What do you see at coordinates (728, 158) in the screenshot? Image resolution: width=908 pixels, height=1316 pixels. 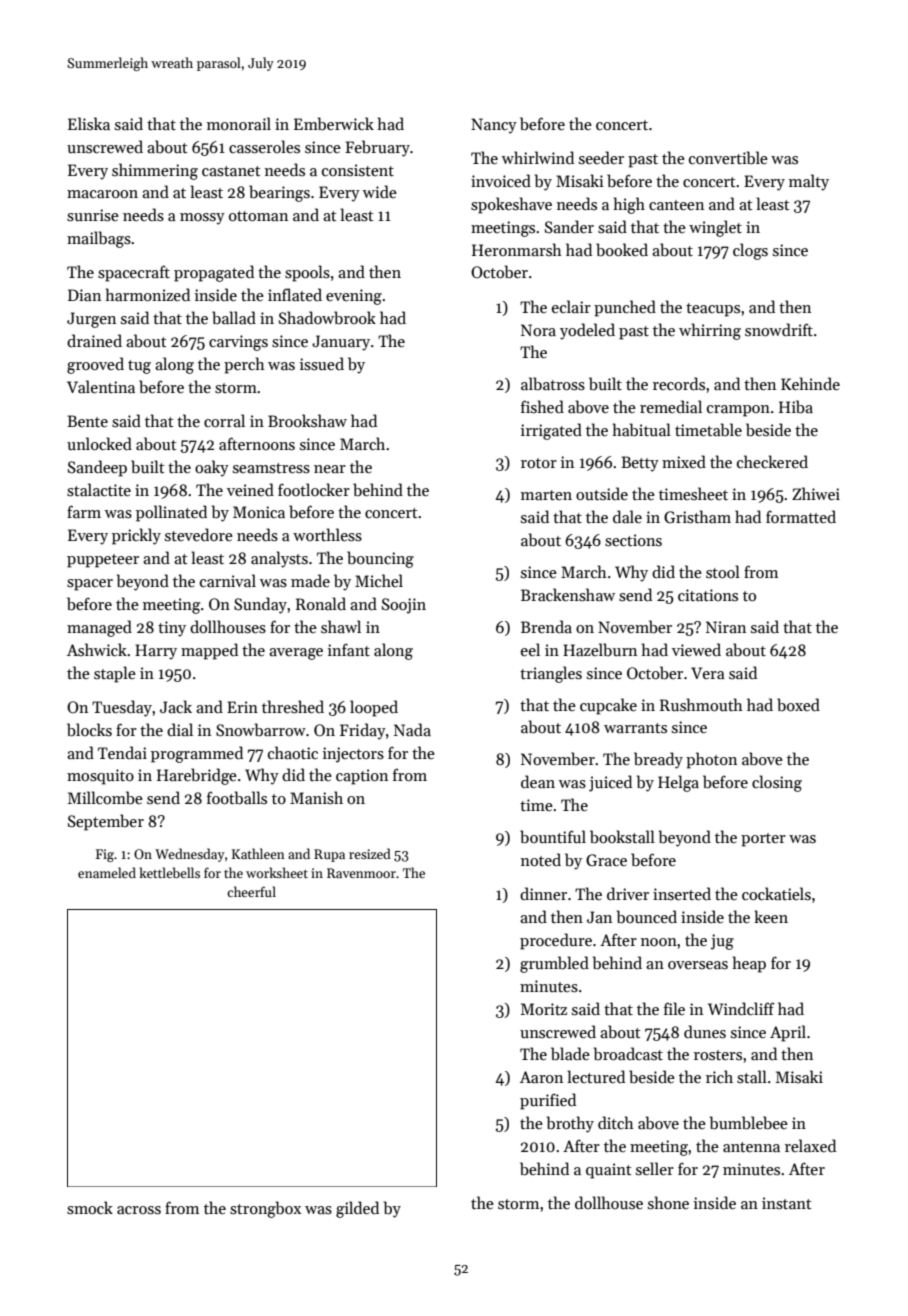 I see `convertible` at bounding box center [728, 158].
